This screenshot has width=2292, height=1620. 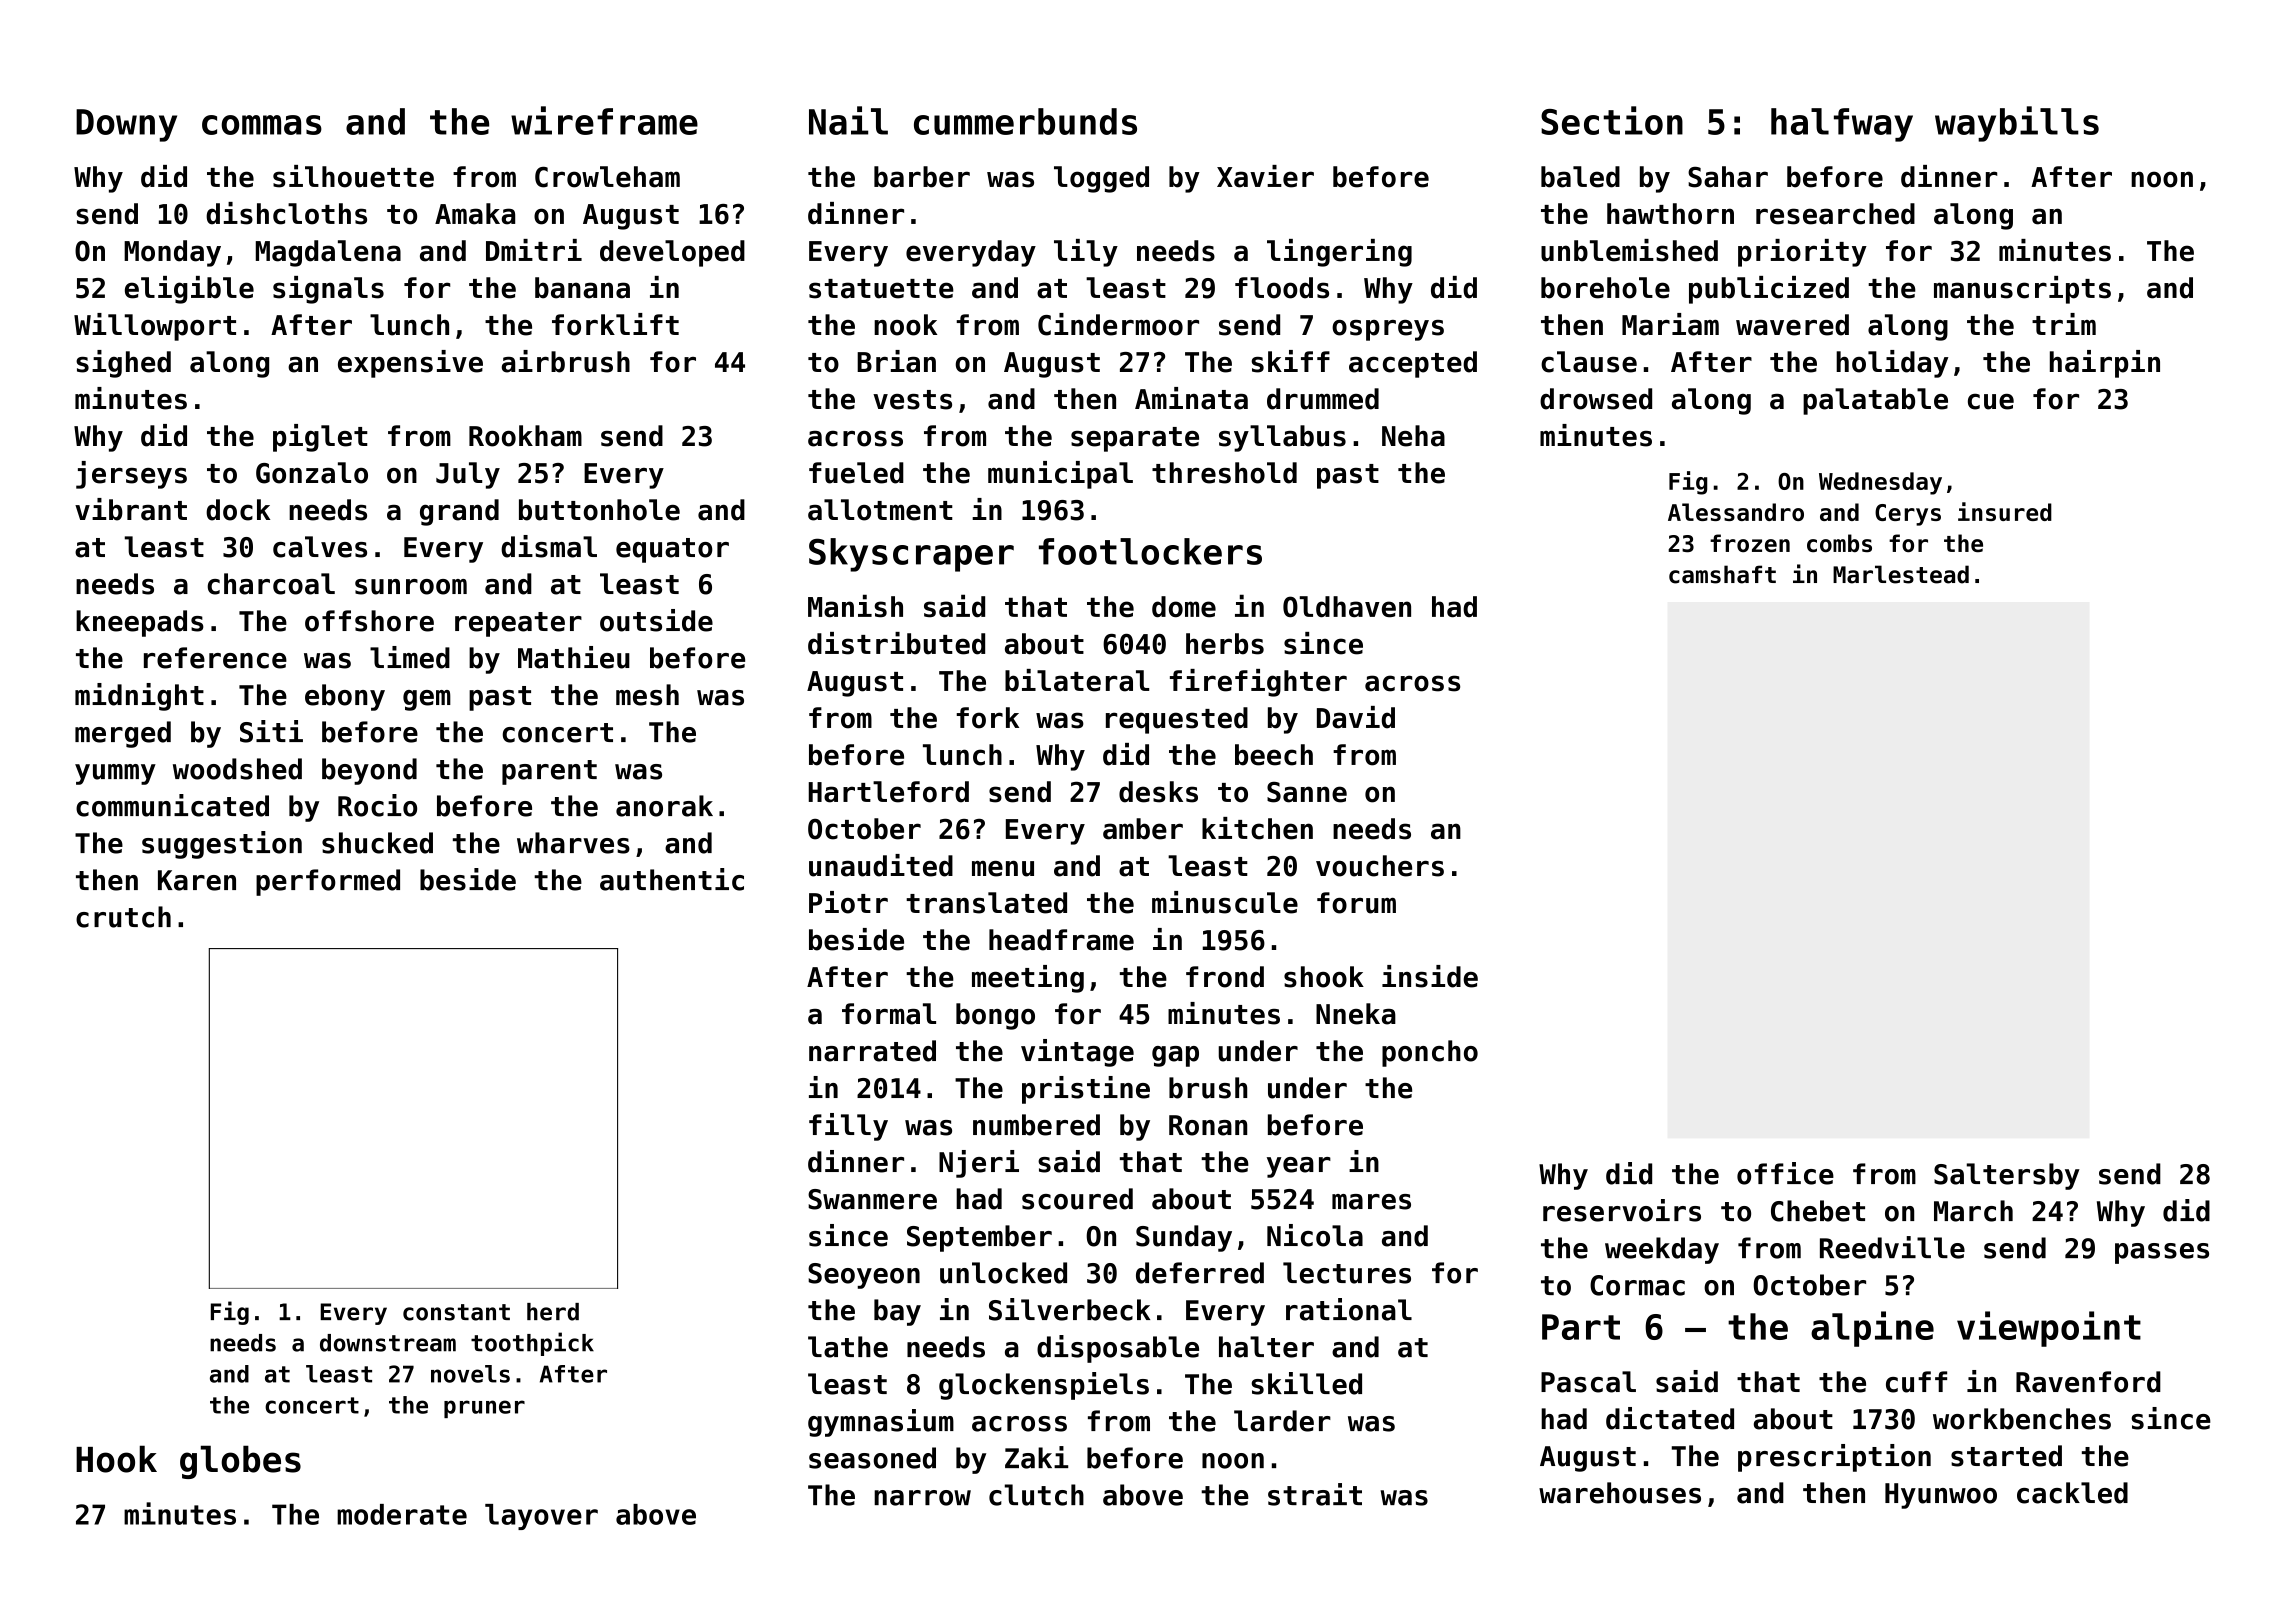 What do you see at coordinates (2005, 511) in the screenshot?
I see `insured` at bounding box center [2005, 511].
